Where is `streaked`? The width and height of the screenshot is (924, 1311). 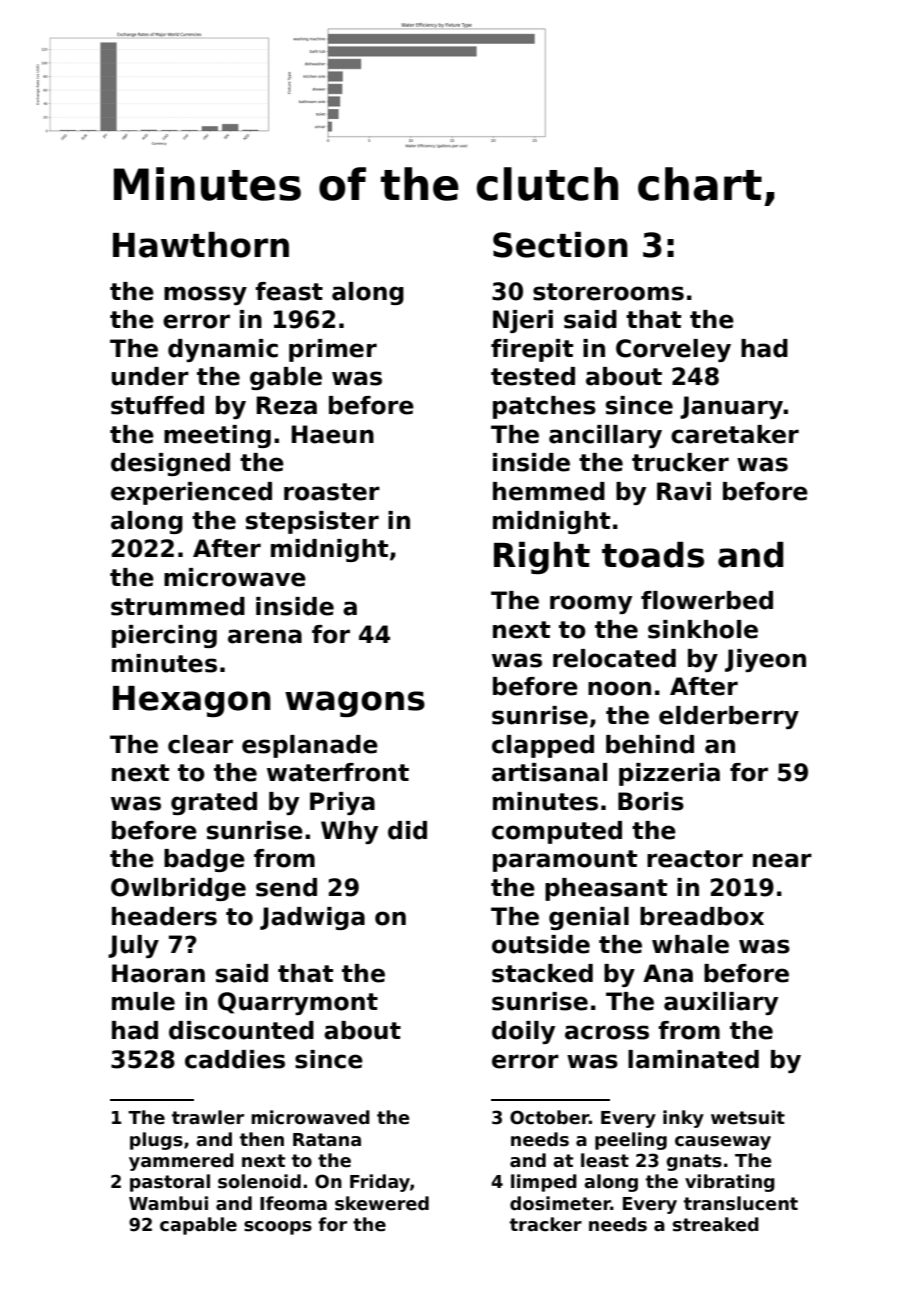 streaked is located at coordinates (716, 1224).
